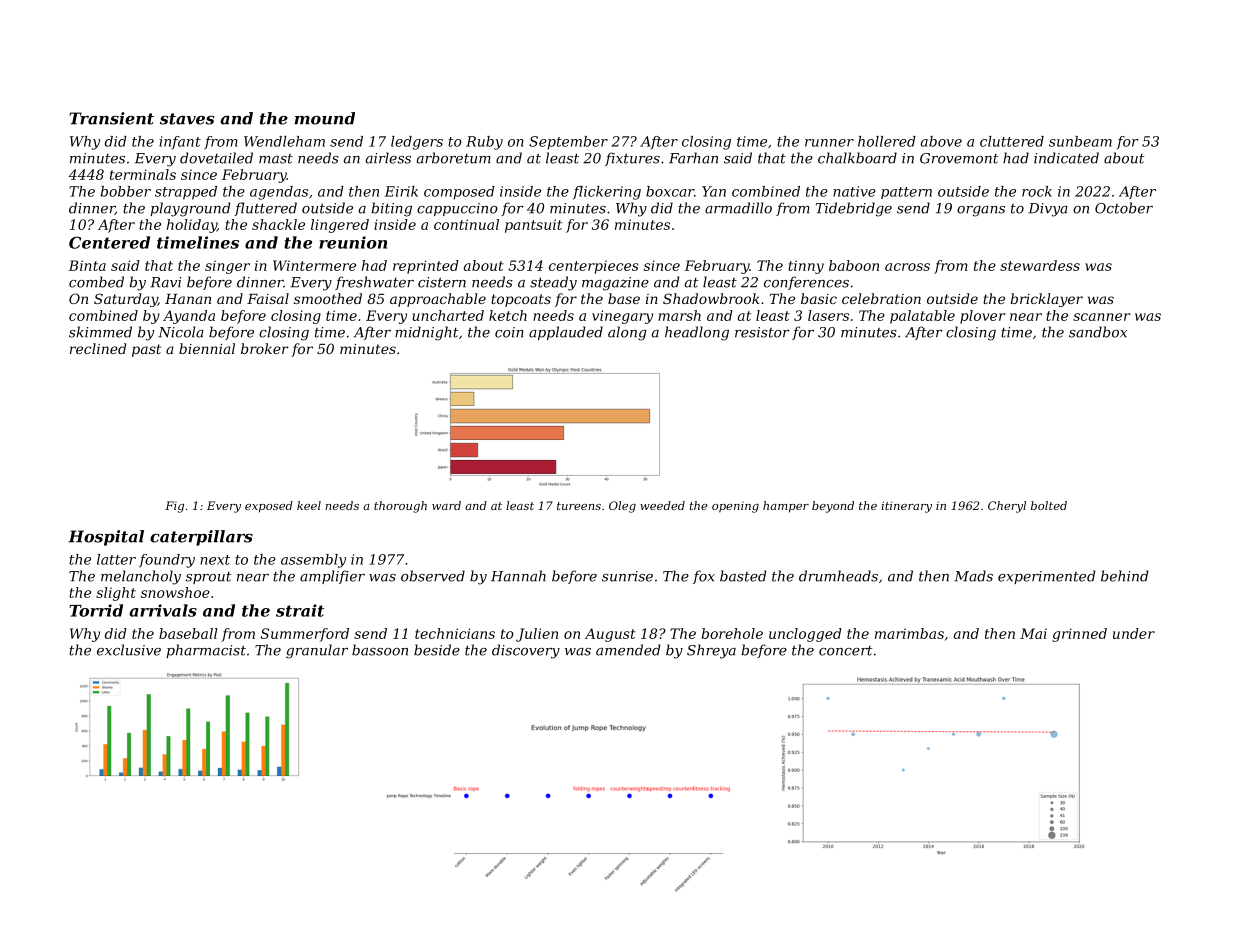 The width and height of the screenshot is (1233, 952). What do you see at coordinates (325, 118) in the screenshot?
I see `mound` at bounding box center [325, 118].
